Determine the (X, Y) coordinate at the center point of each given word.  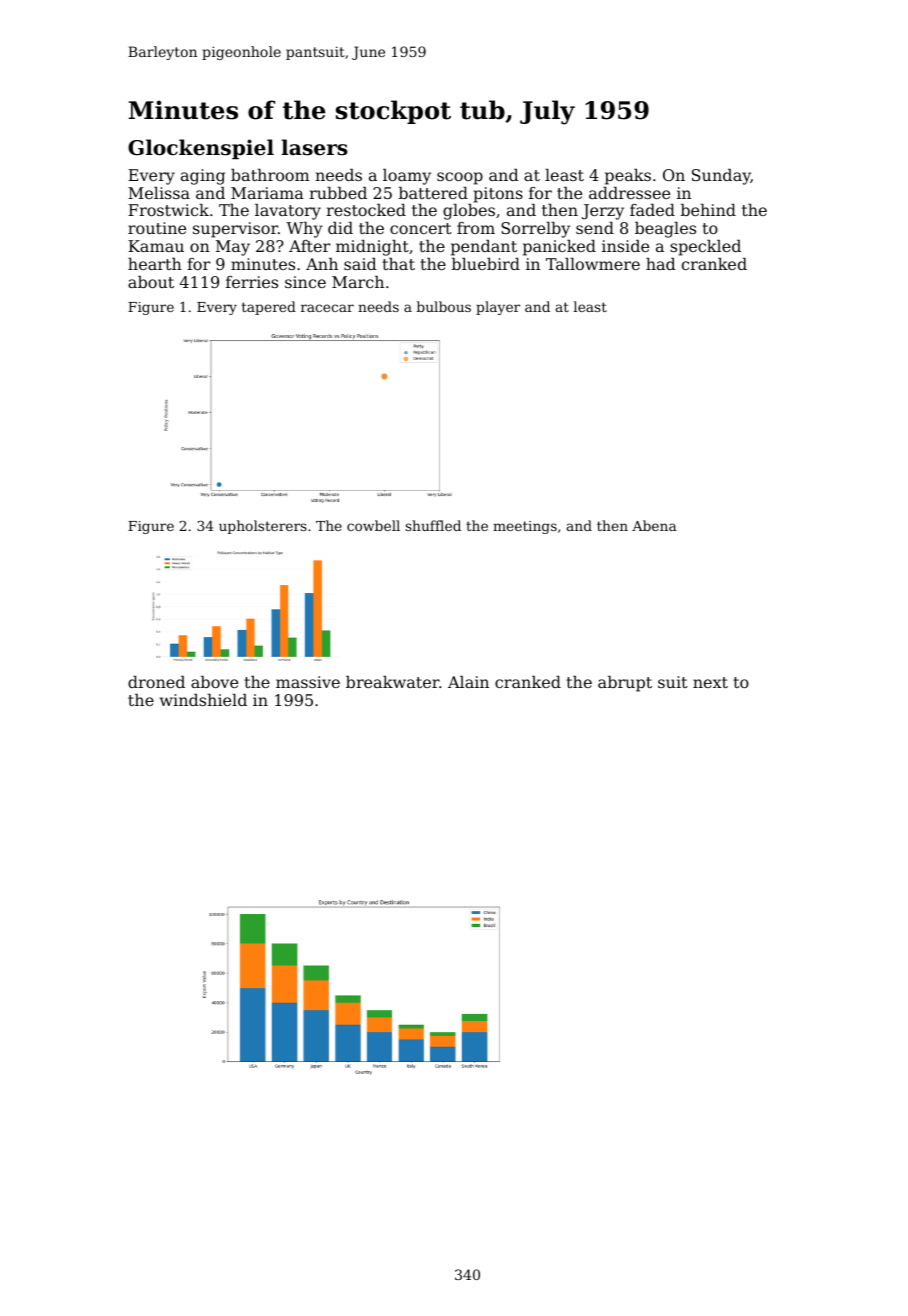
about (151, 282)
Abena (654, 525)
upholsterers (263, 527)
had (661, 264)
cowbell (373, 525)
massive (308, 682)
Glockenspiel (201, 149)
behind (708, 210)
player (498, 308)
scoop (460, 178)
